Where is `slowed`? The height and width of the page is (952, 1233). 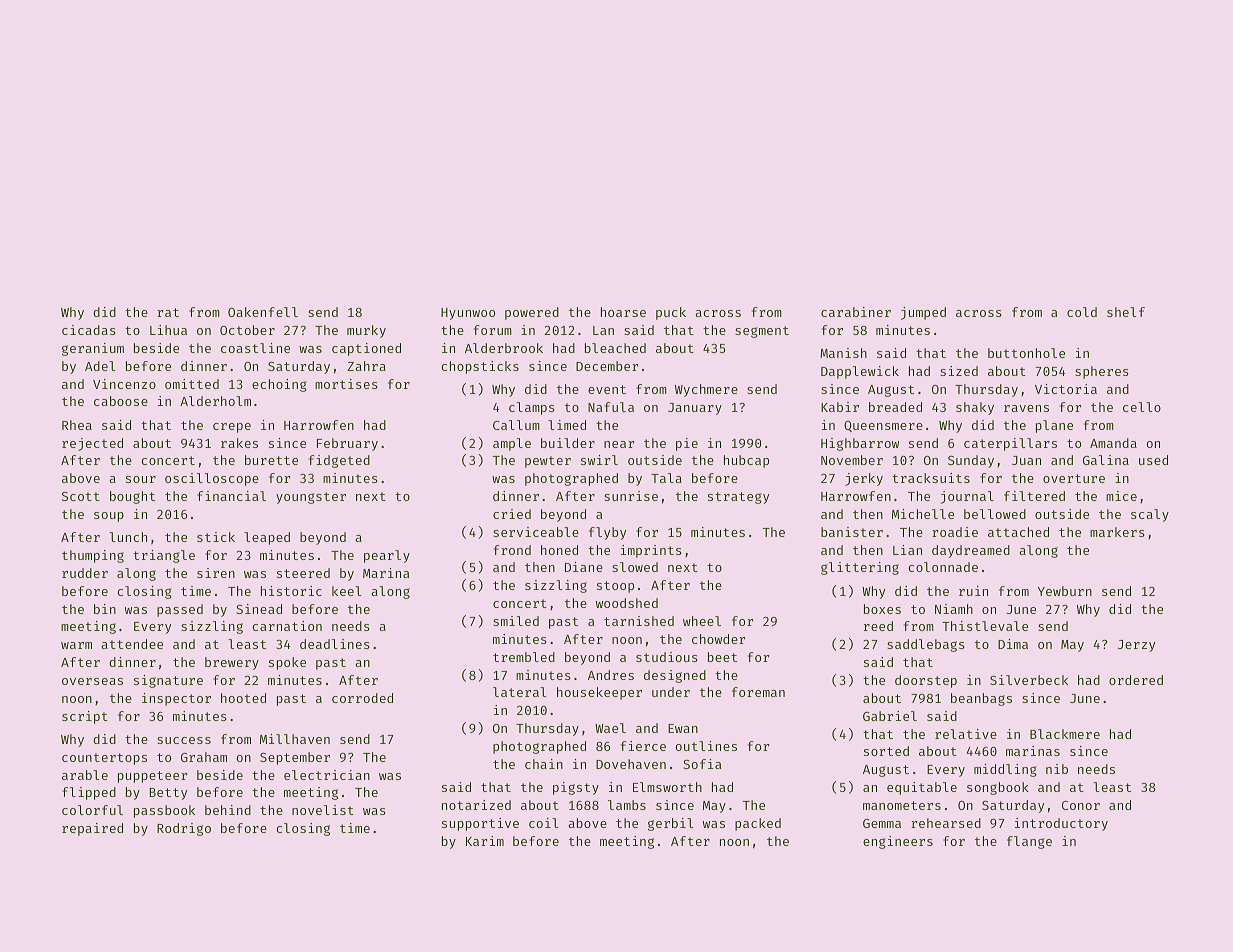 slowed is located at coordinates (635, 567).
